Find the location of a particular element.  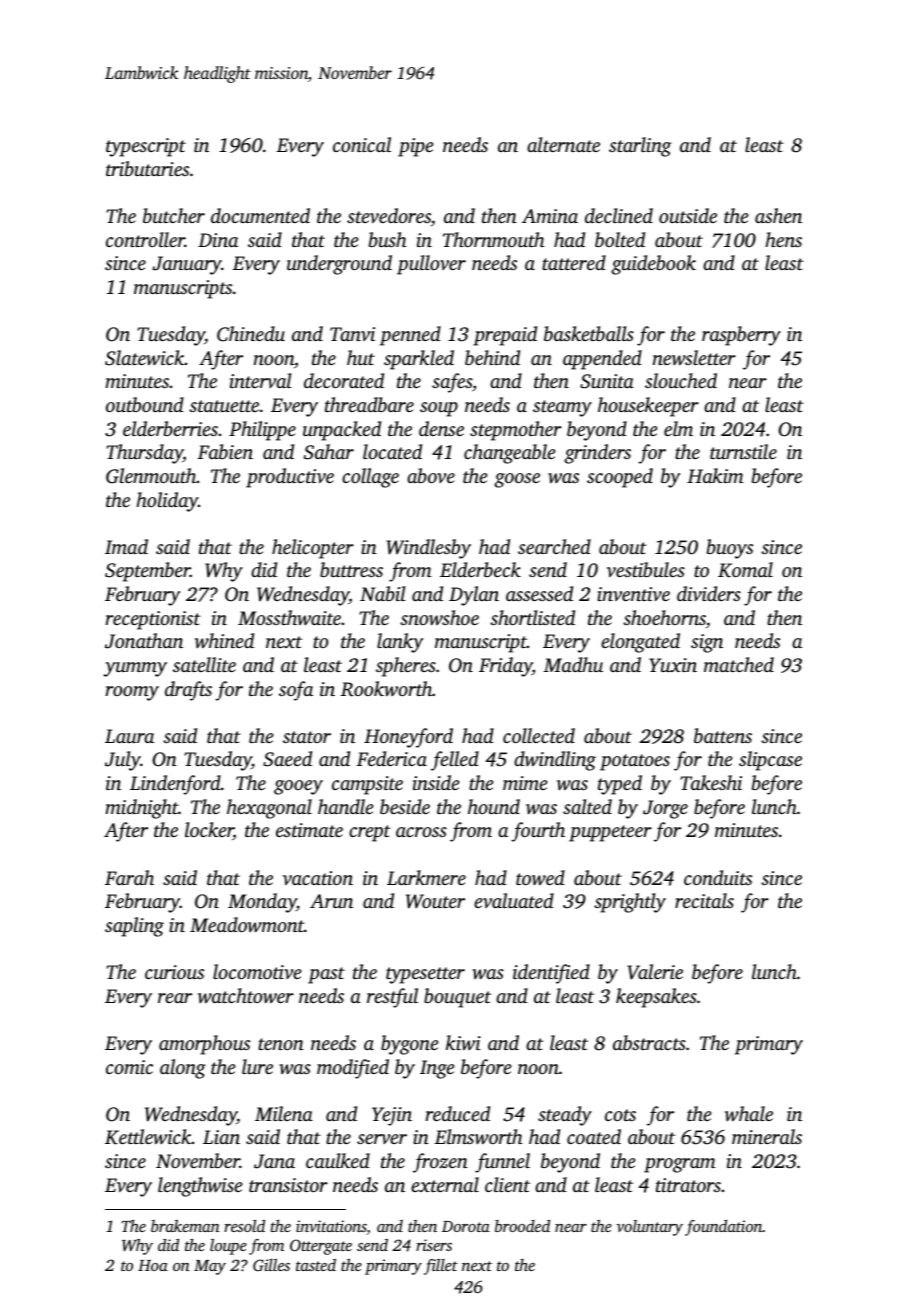

stevedores is located at coordinates (389, 216).
